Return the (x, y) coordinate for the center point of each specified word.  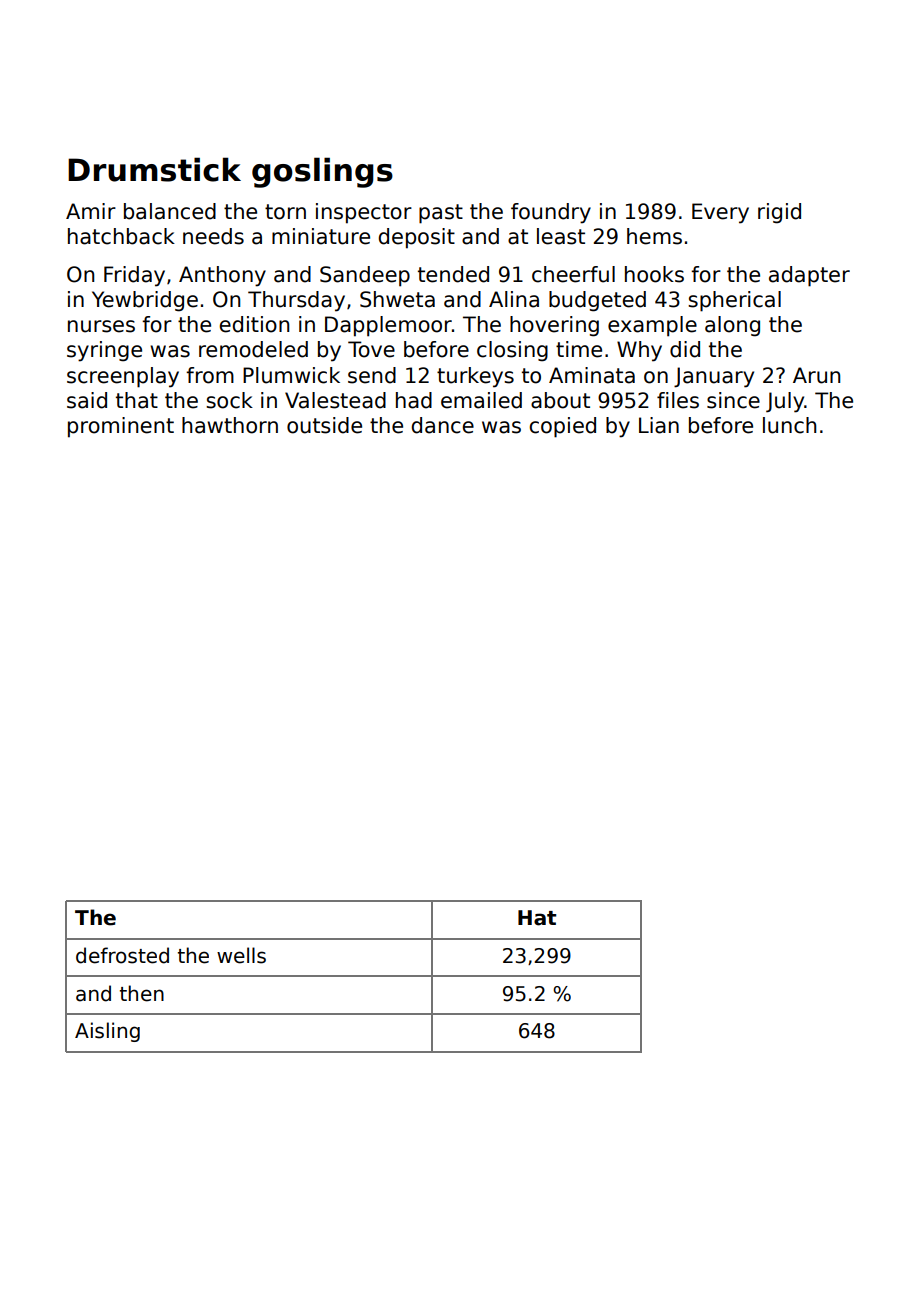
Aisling (107, 1032)
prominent (121, 427)
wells (241, 955)
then (142, 993)
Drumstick (154, 169)
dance (443, 425)
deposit (417, 238)
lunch (789, 425)
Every (720, 213)
